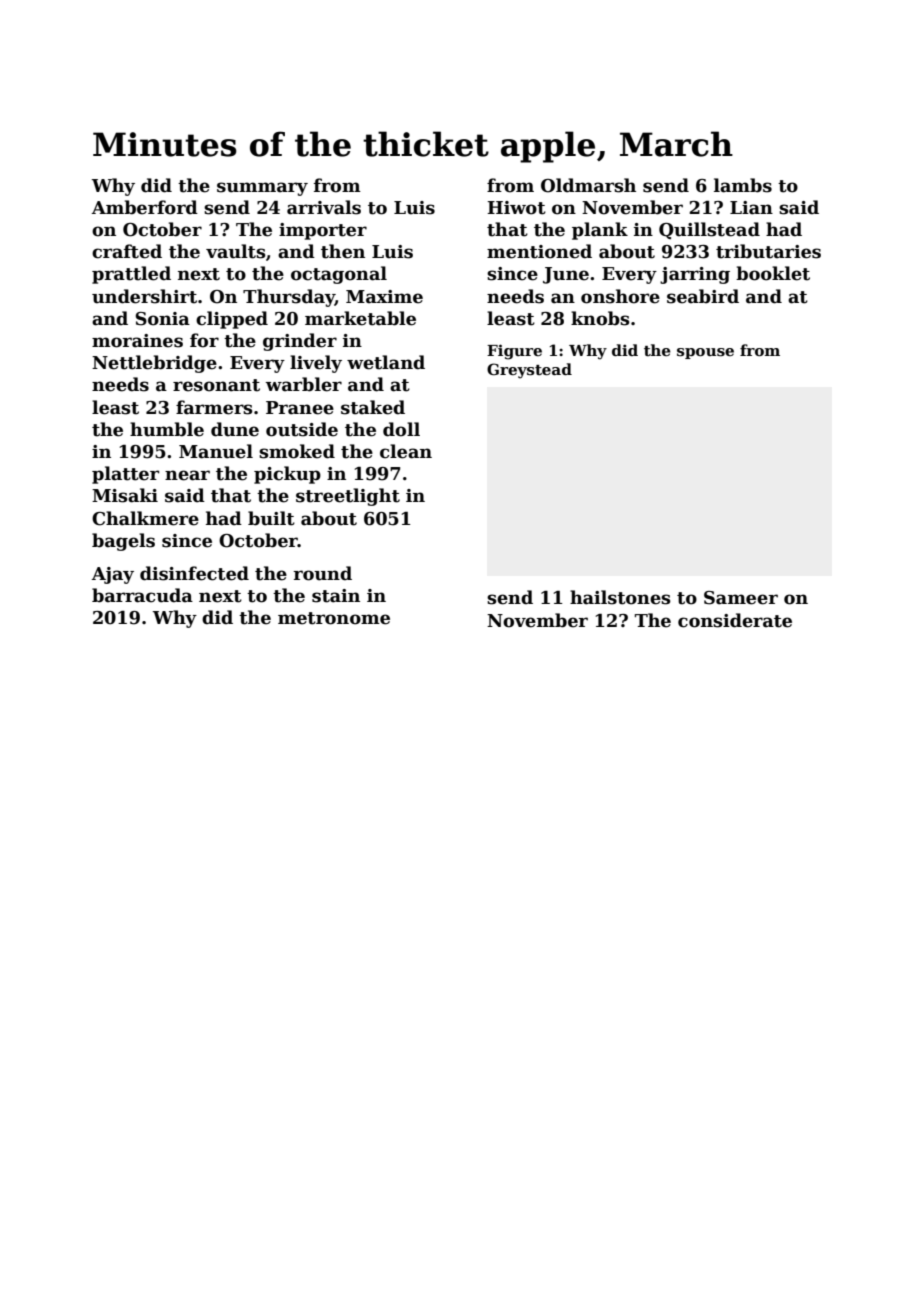  I want to click on Sameer, so click(741, 598).
